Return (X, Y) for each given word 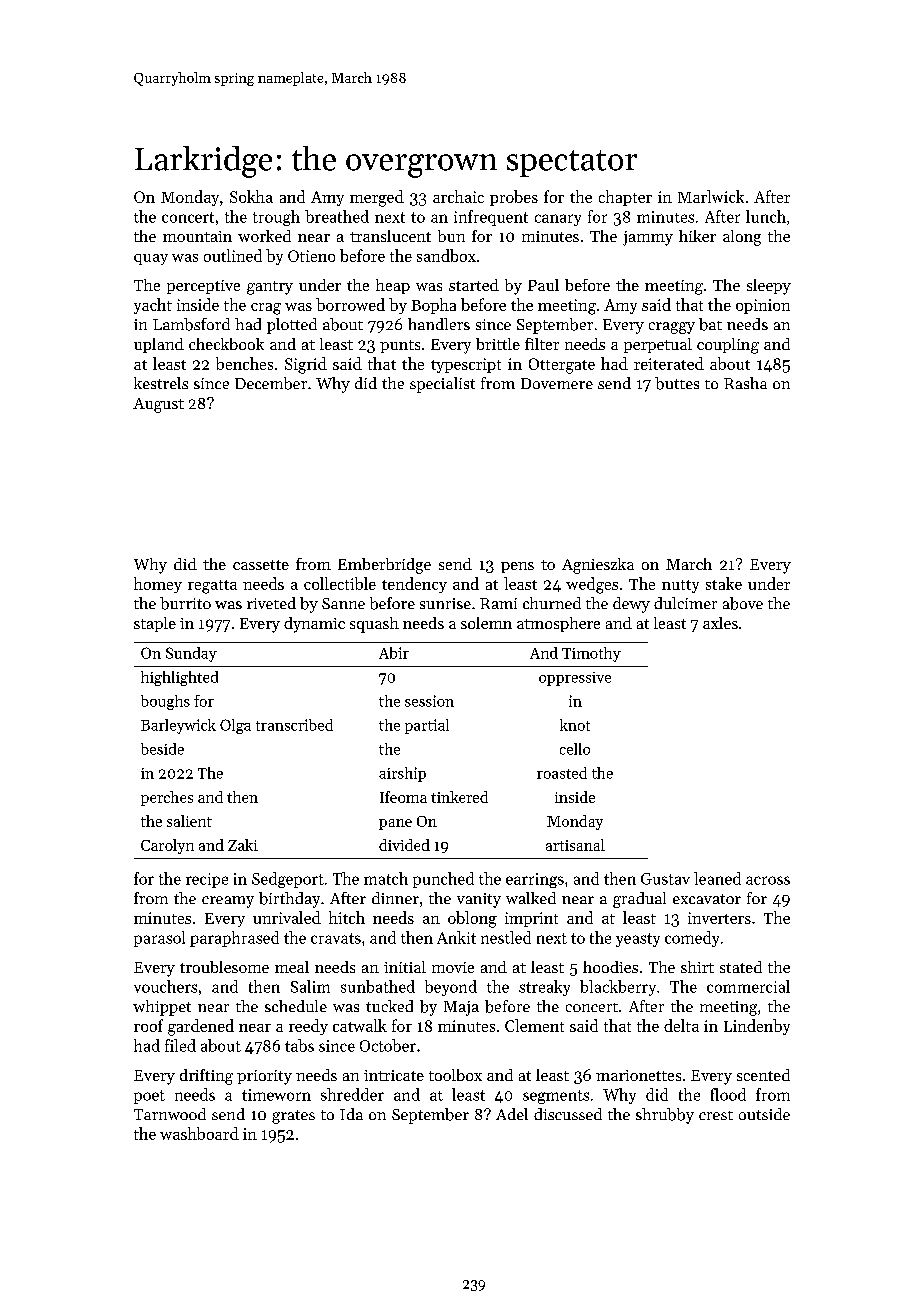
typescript (466, 365)
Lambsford (191, 324)
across (768, 880)
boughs (165, 702)
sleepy (769, 287)
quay (151, 259)
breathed (337, 216)
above (743, 603)
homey (158, 585)
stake (724, 583)
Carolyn (167, 846)
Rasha (745, 383)
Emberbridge (384, 566)
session (429, 701)
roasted (562, 773)
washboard (199, 1133)
